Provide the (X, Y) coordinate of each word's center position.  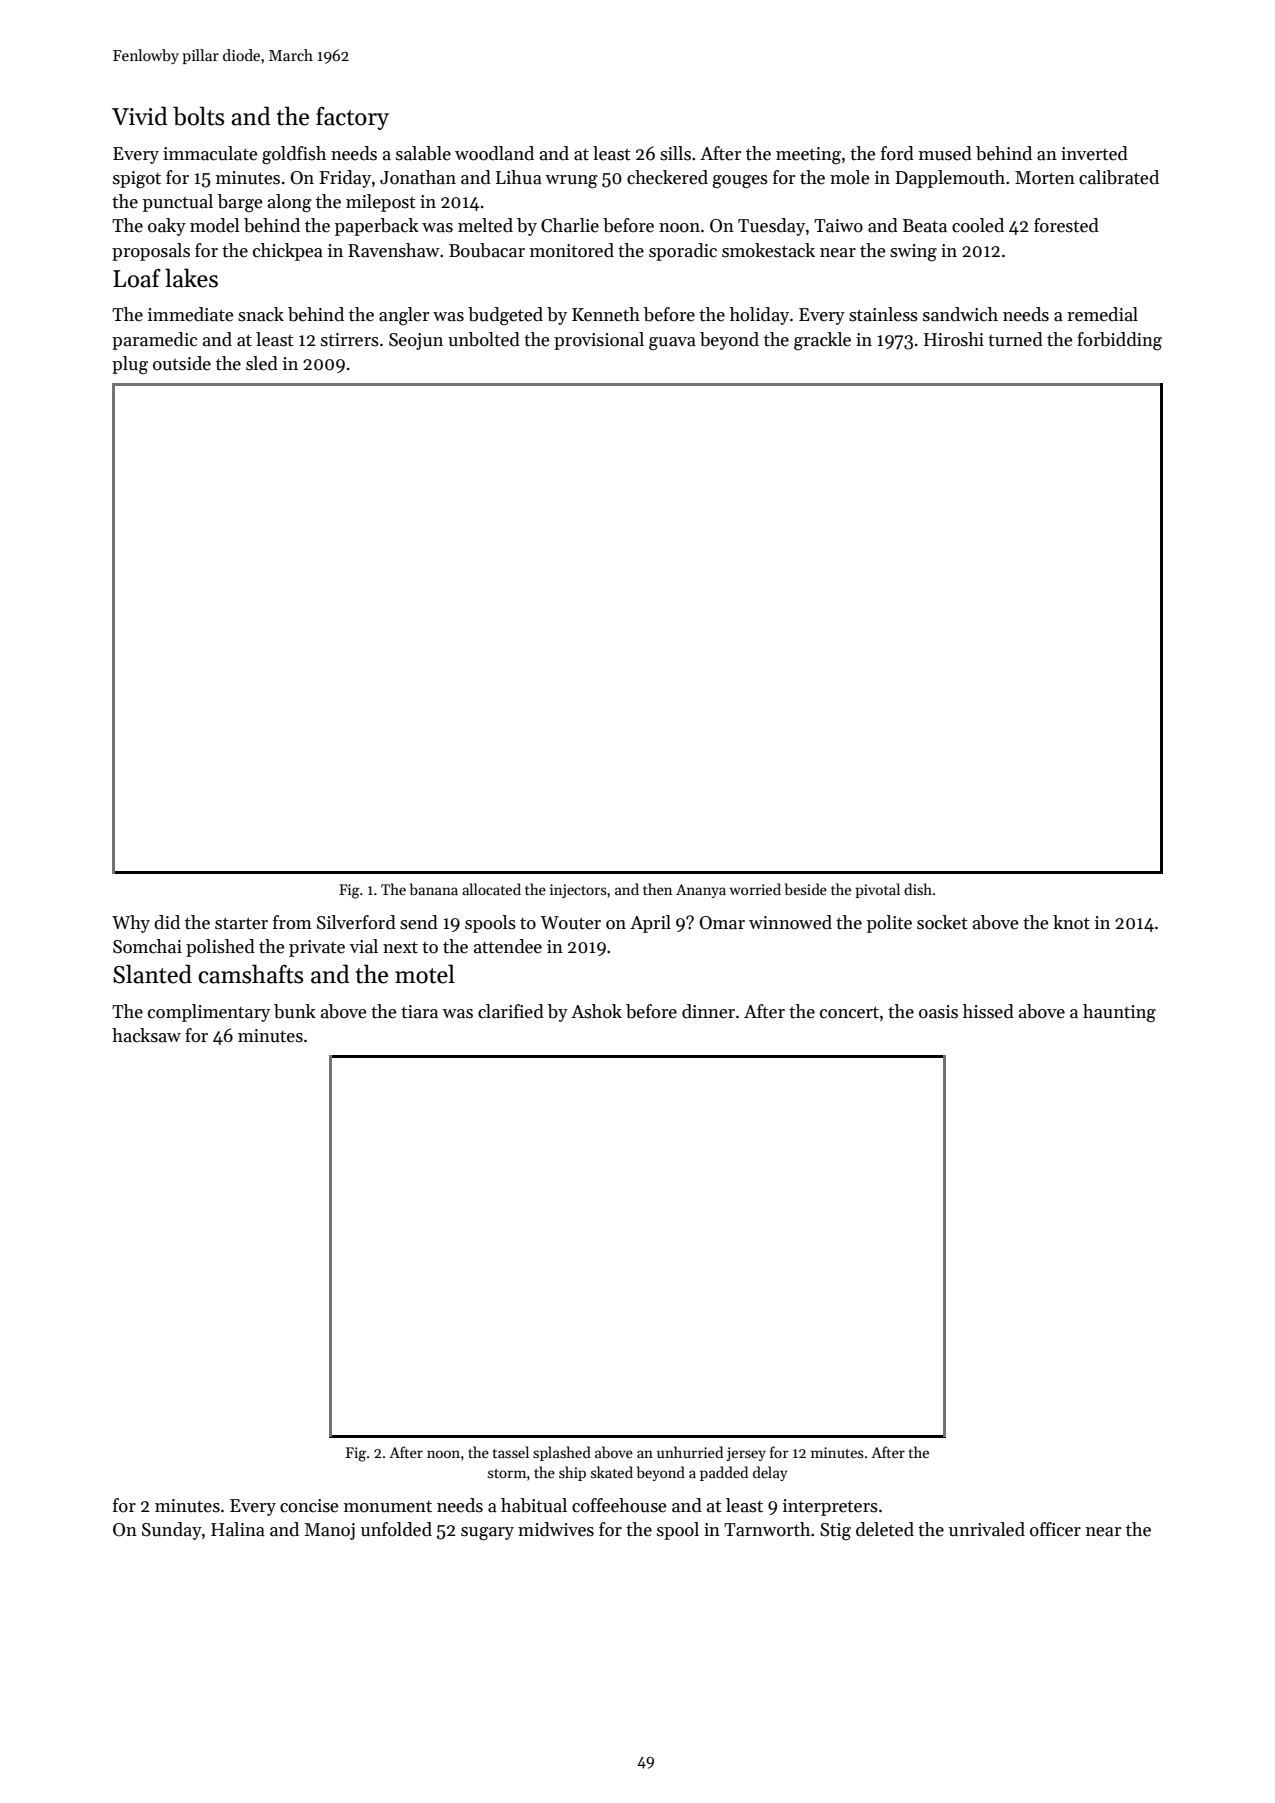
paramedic (154, 341)
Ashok (596, 1011)
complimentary (209, 1013)
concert (849, 1012)
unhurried (690, 1452)
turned (1015, 339)
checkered (667, 177)
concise (309, 1506)
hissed (988, 1011)
